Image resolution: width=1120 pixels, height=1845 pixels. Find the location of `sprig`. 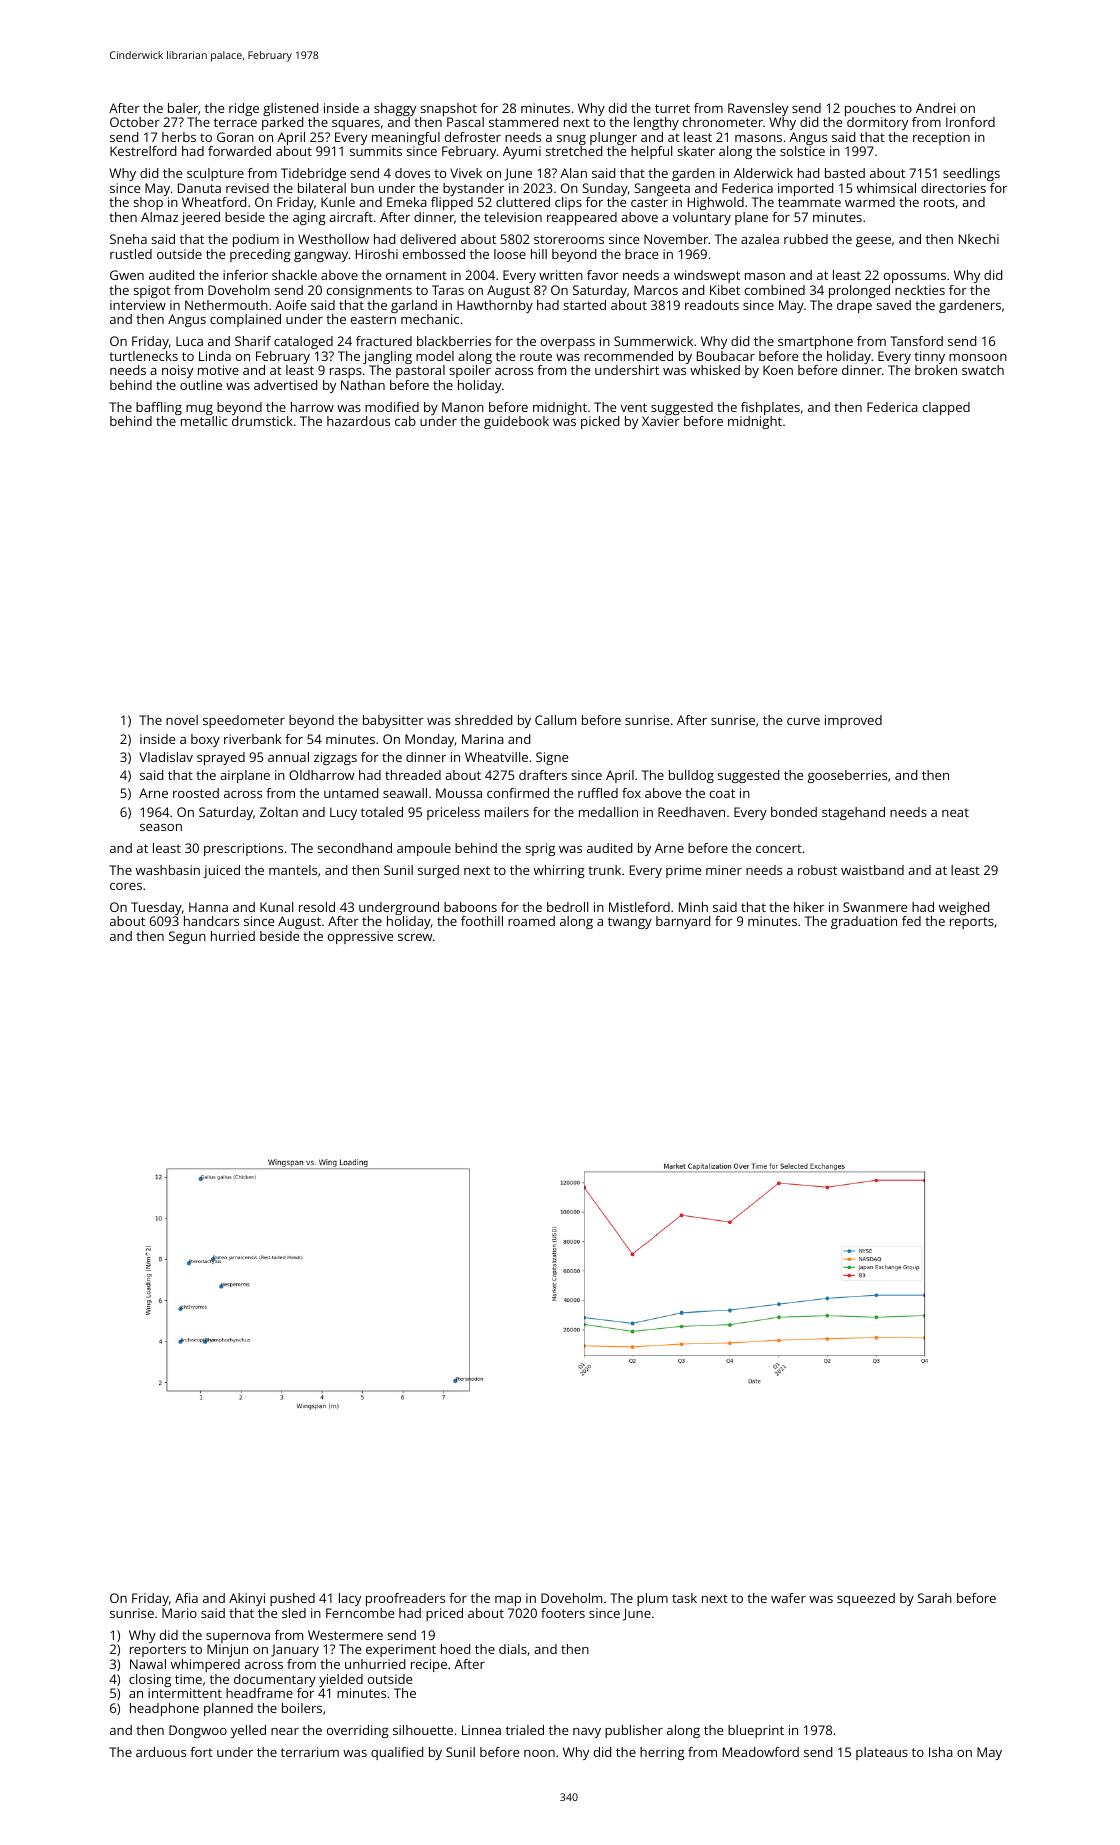

sprig is located at coordinates (540, 849).
